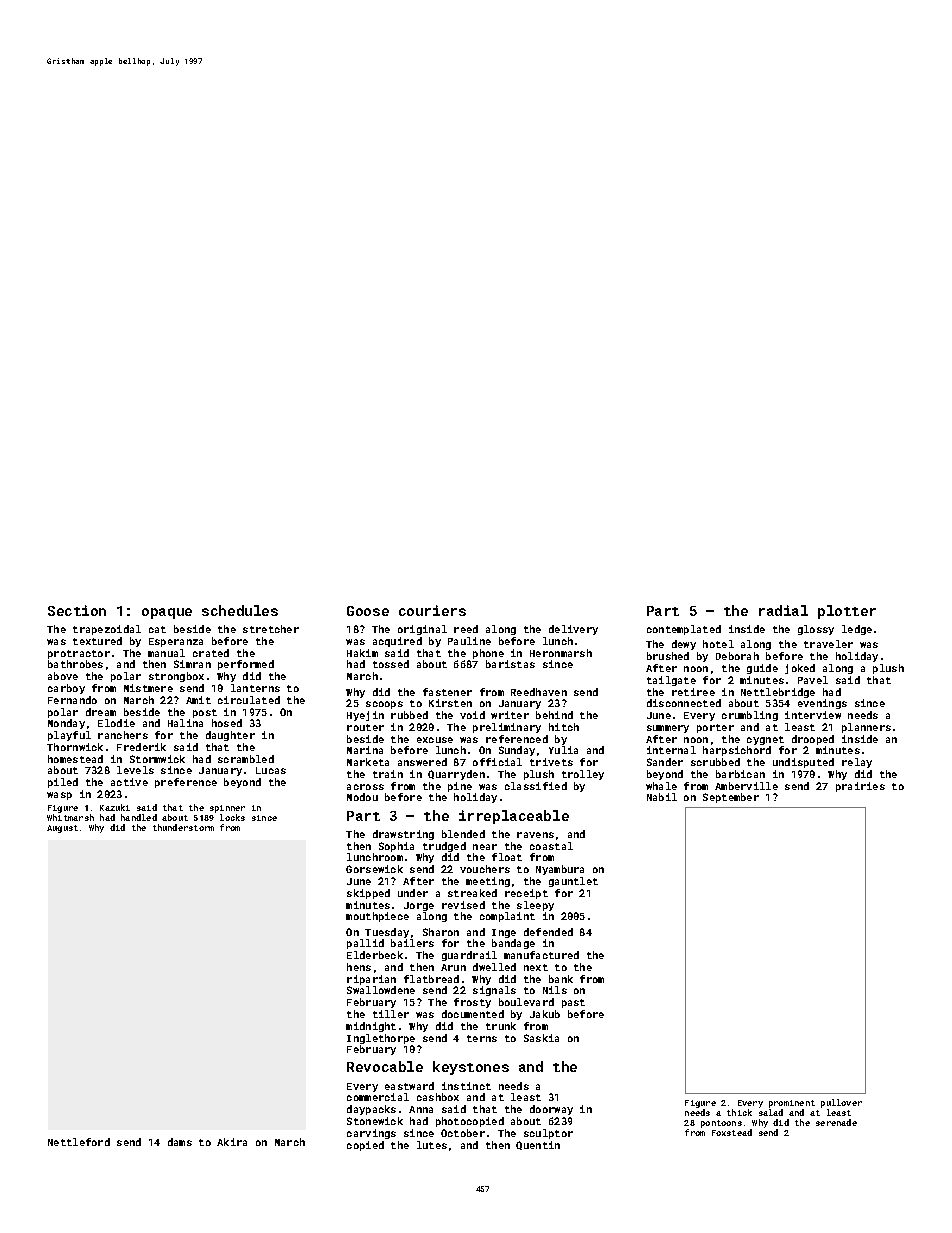 Image resolution: width=952 pixels, height=1233 pixels. I want to click on skipped, so click(368, 894).
